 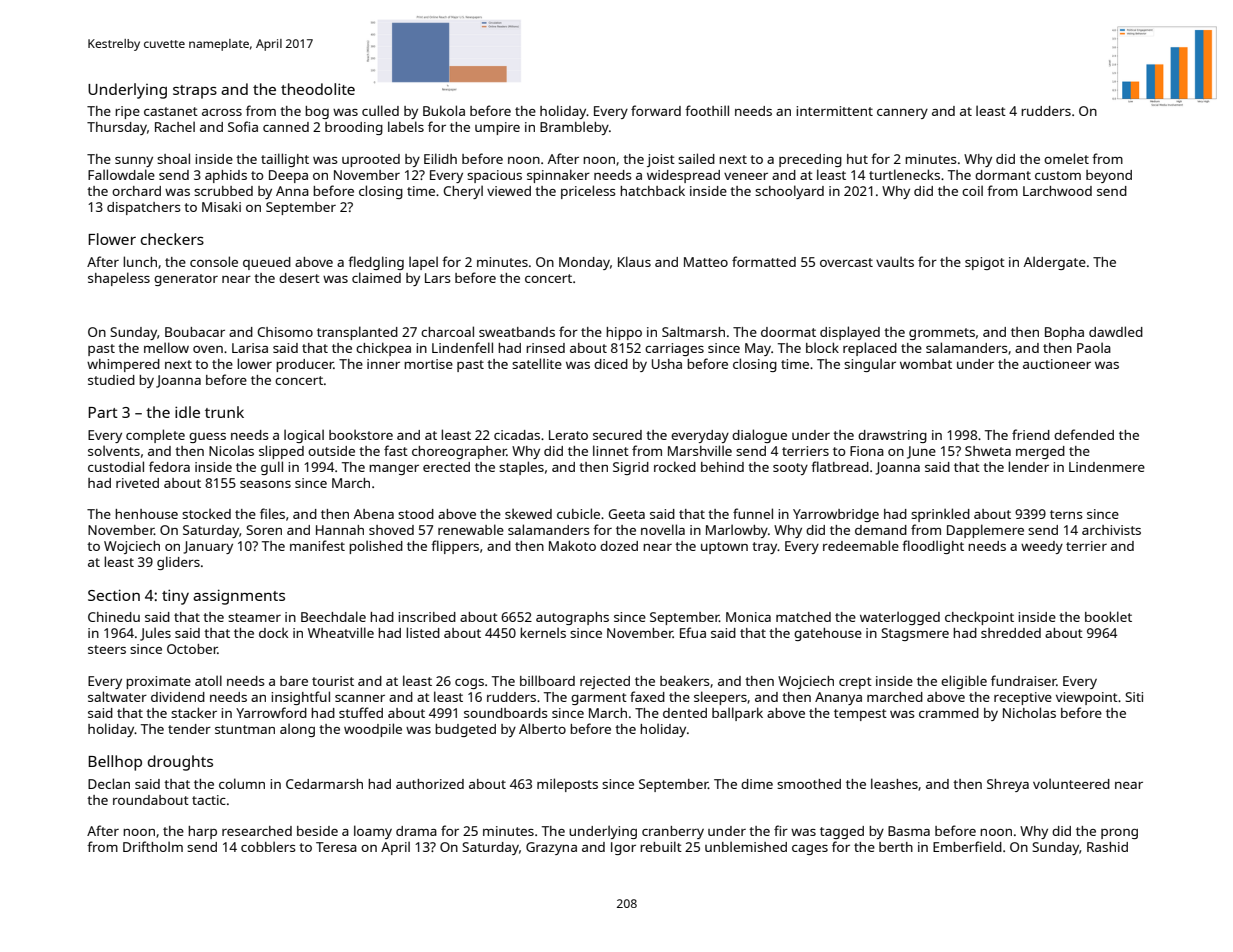 I want to click on droughts, so click(x=180, y=763).
